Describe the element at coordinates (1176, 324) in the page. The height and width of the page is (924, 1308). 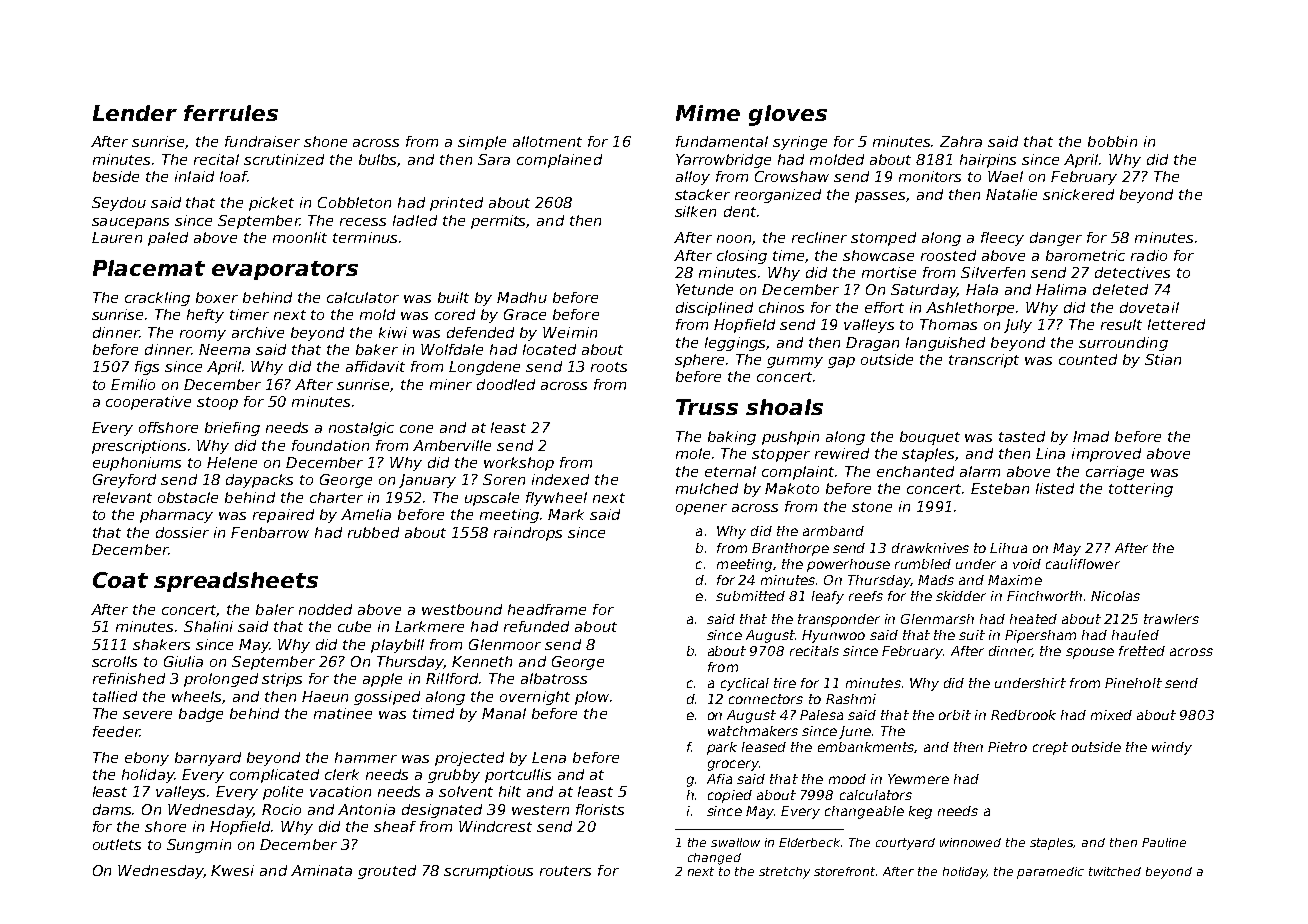
I see `lettered` at that location.
